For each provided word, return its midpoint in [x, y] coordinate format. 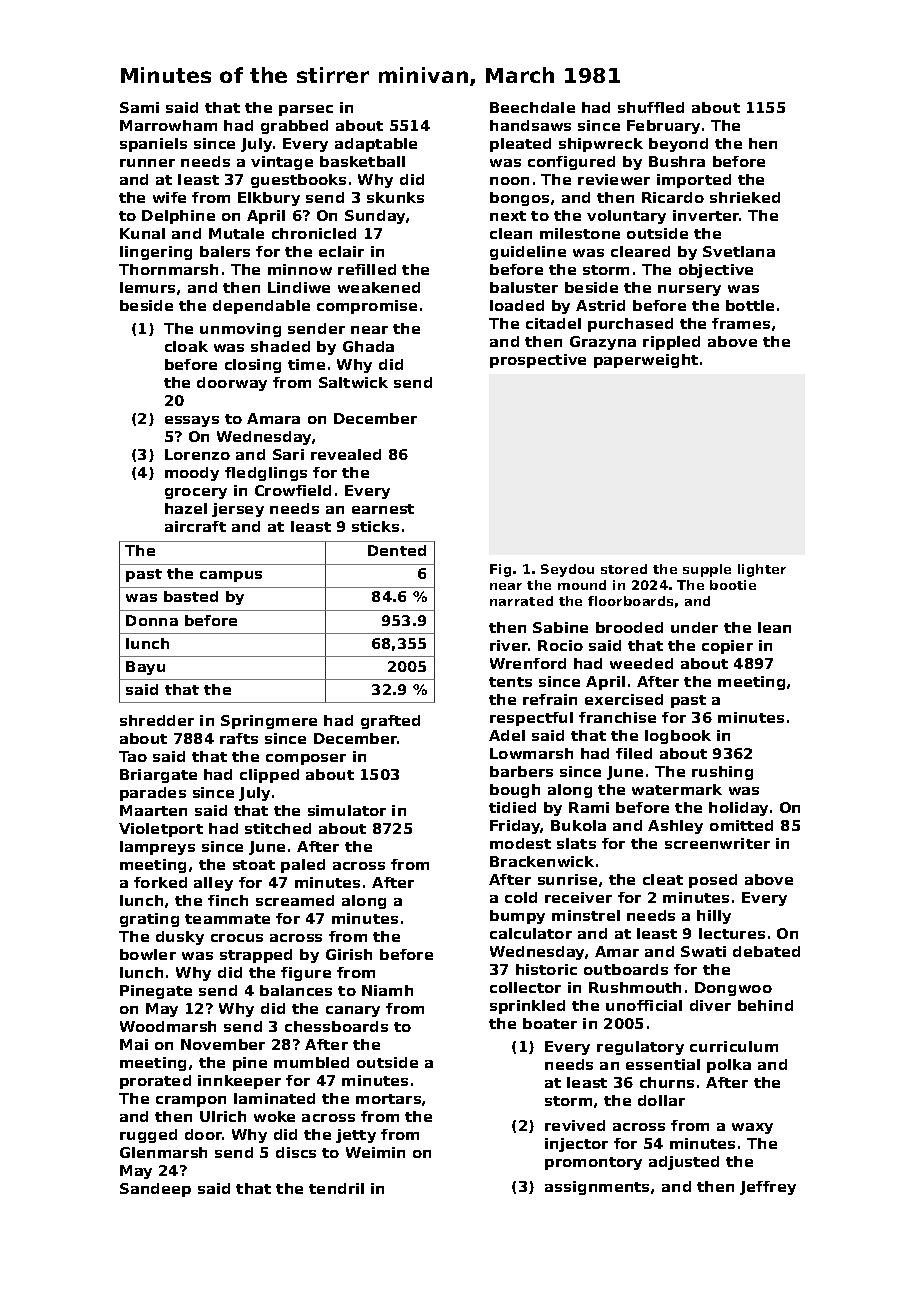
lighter [762, 570]
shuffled [651, 107]
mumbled [311, 1062]
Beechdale [532, 107]
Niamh [387, 990]
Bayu [145, 668]
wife [169, 197]
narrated [521, 601]
